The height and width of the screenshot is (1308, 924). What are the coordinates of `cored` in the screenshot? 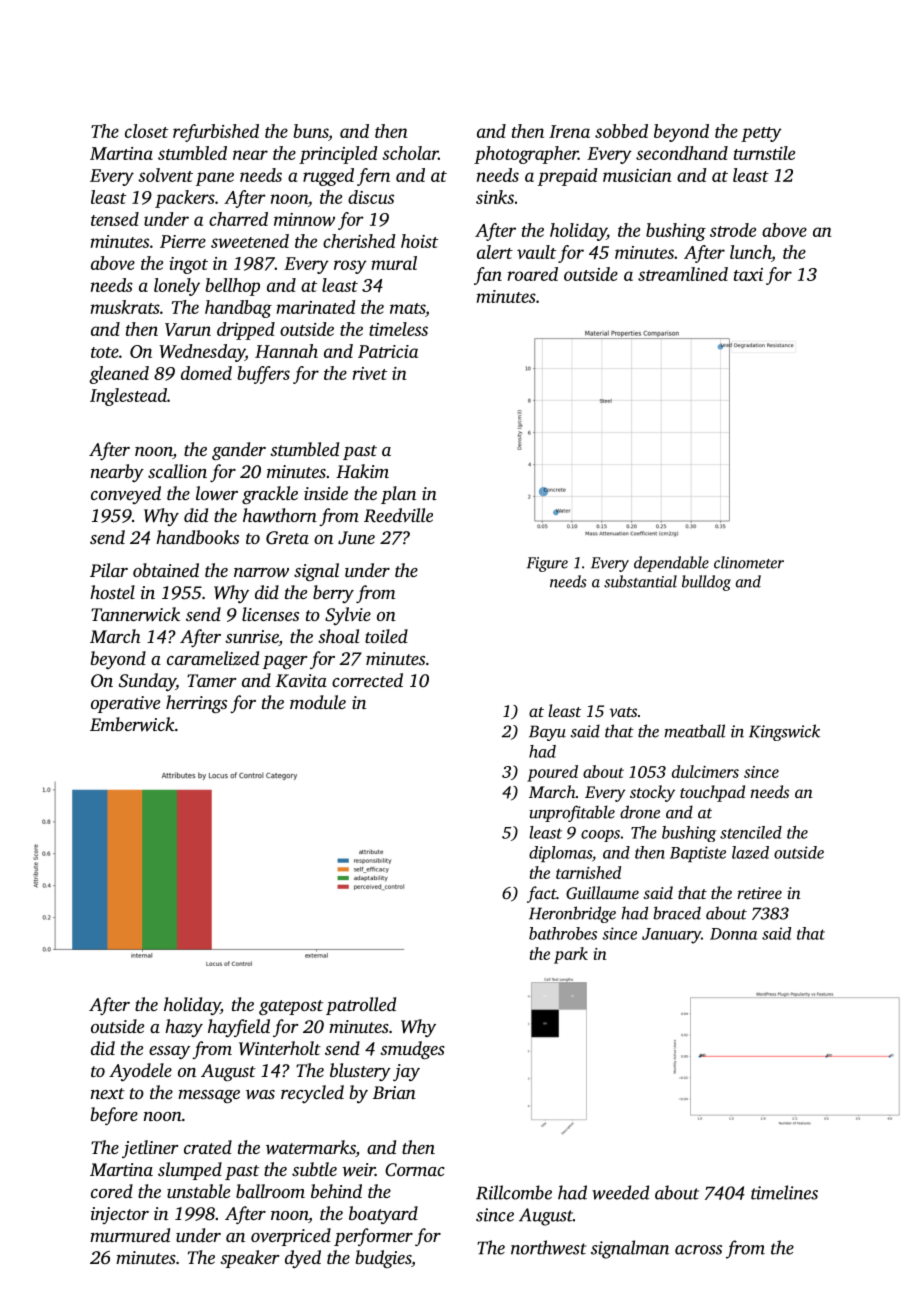 It's located at (112, 1191).
